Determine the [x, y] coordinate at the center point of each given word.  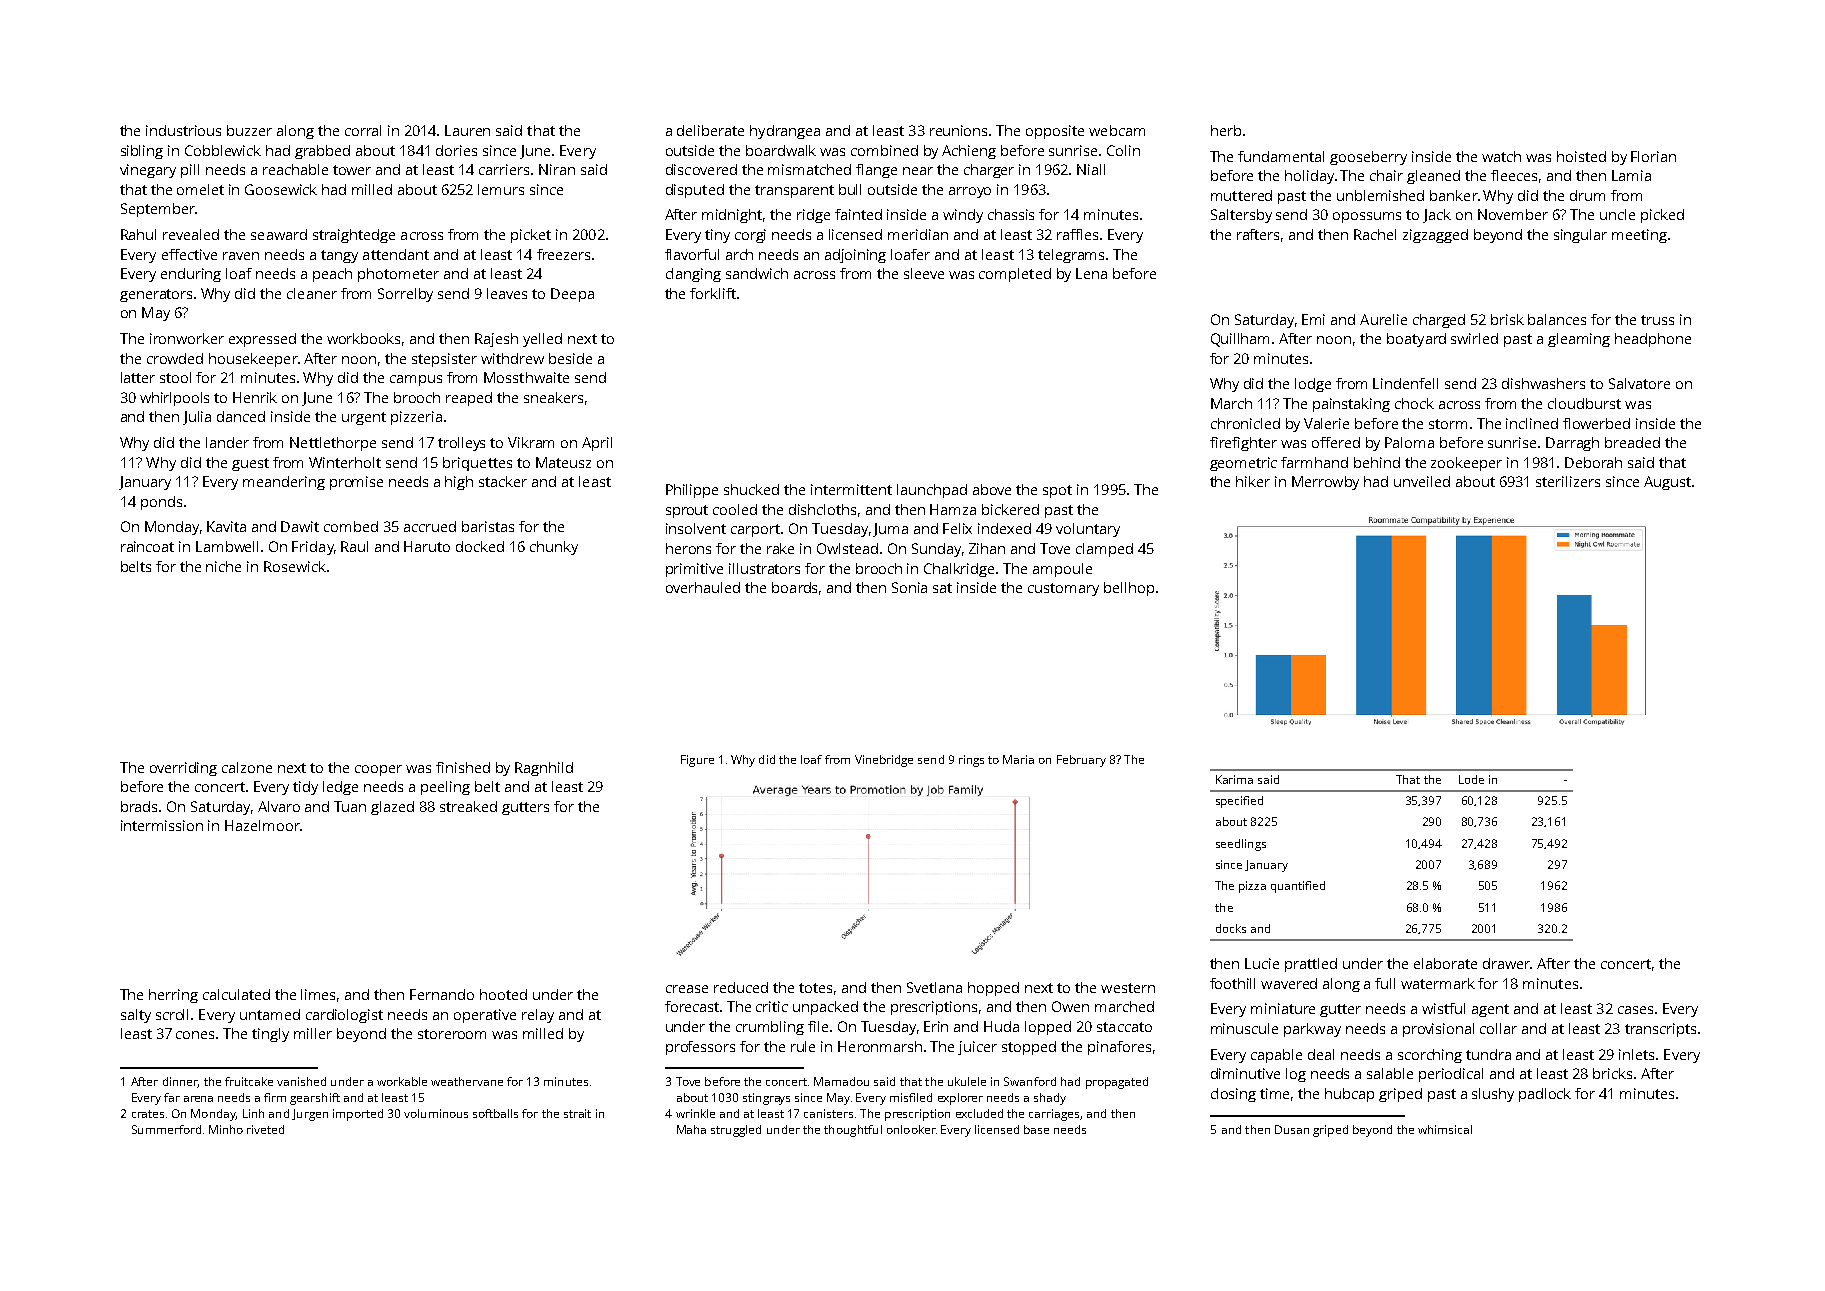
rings [971, 761]
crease [687, 989]
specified [1239, 802]
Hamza [953, 509]
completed [1015, 275]
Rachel [1375, 234]
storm [1448, 424]
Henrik [255, 397]
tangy [339, 256]
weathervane [467, 1081]
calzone [247, 767]
